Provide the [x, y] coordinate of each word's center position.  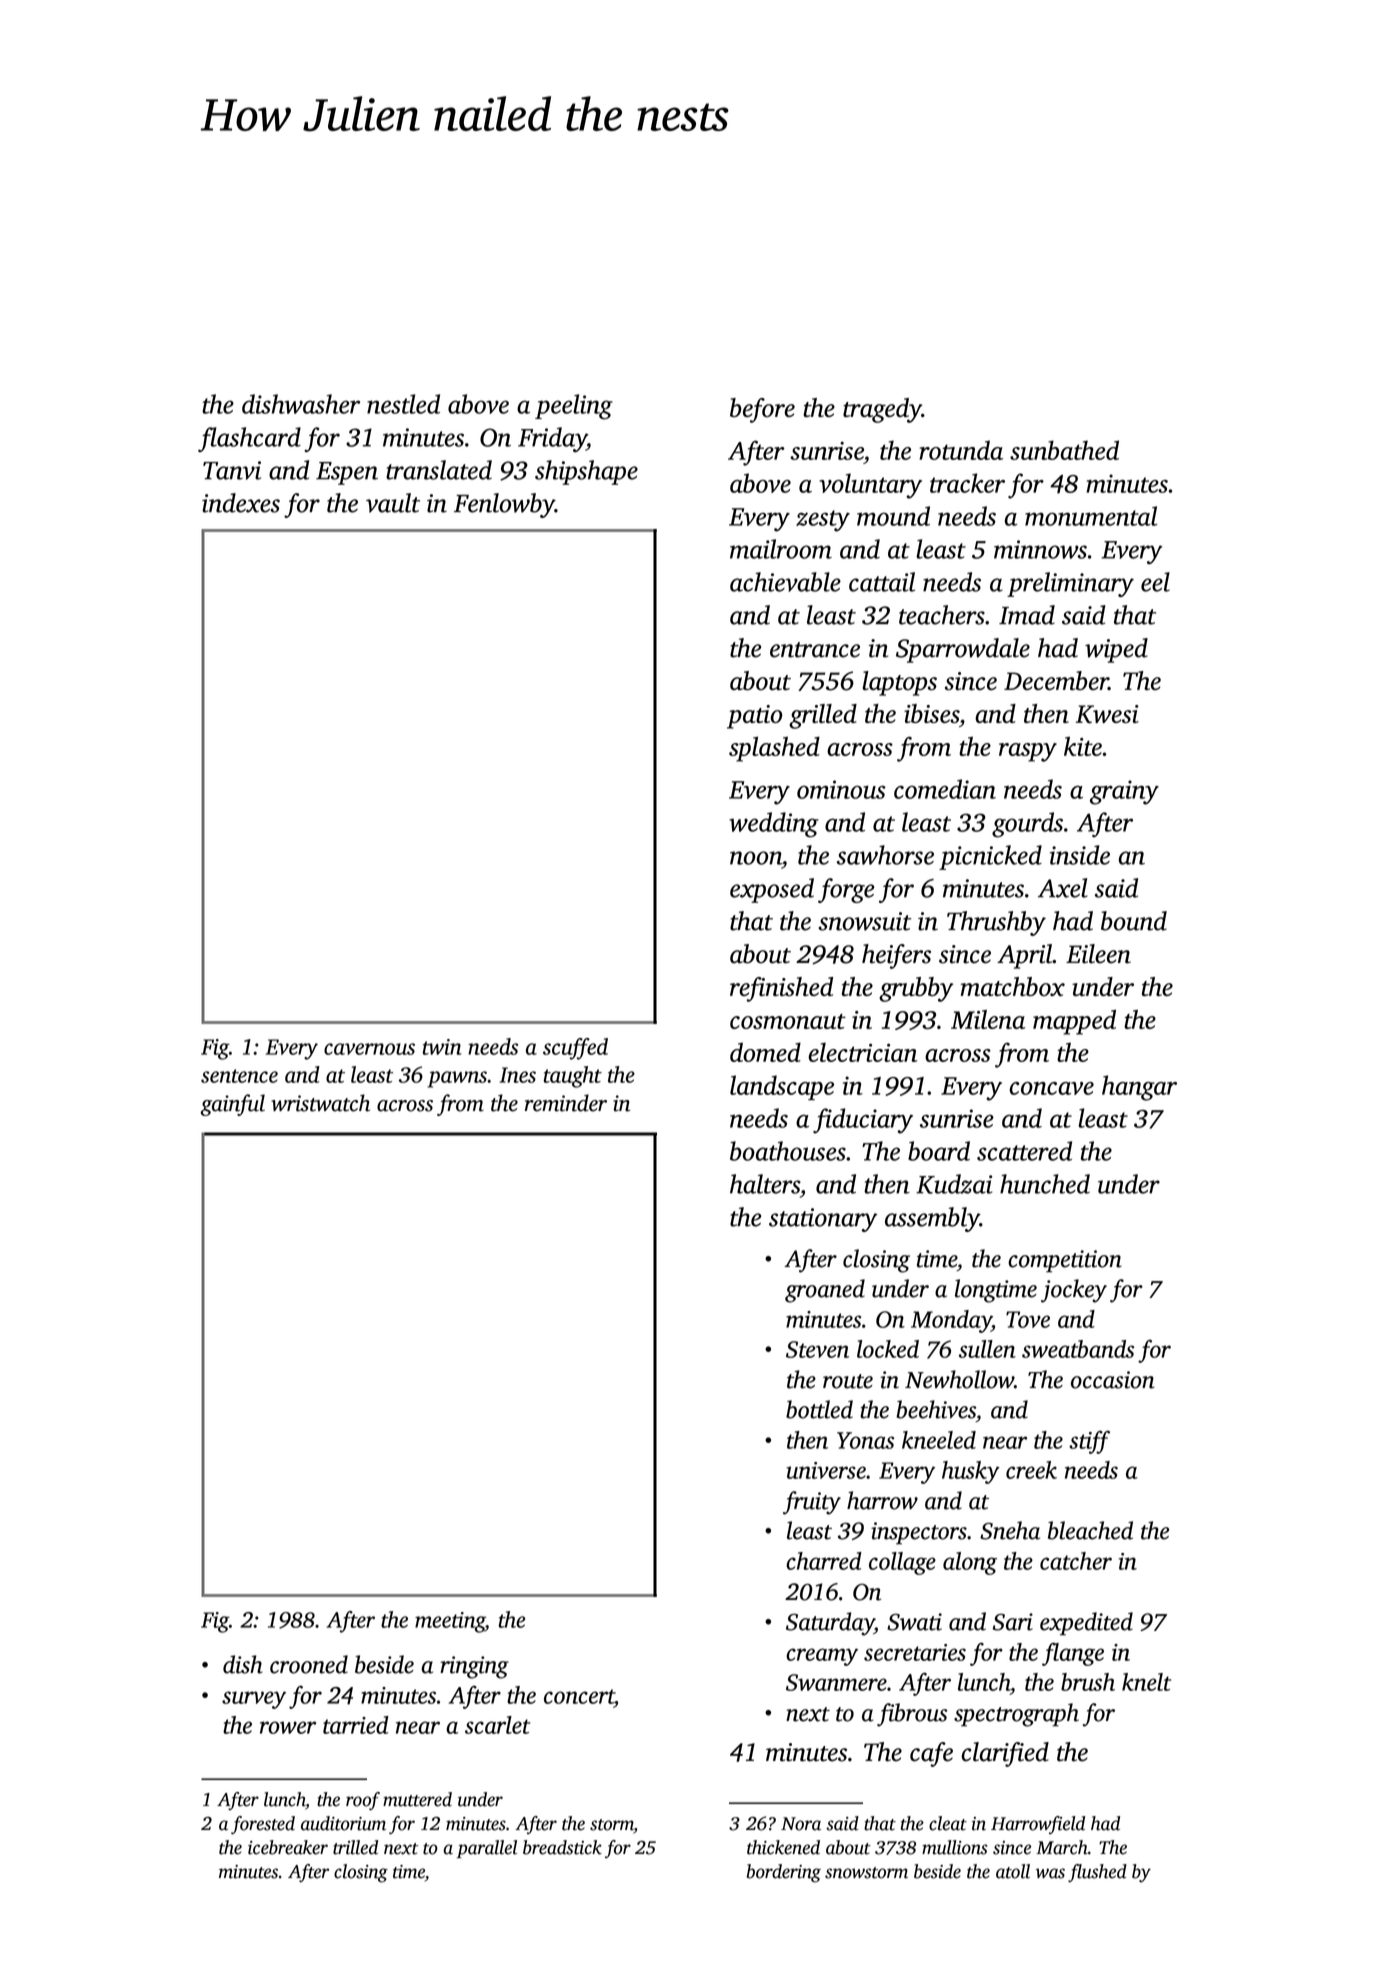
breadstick [562, 1847]
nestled [403, 404]
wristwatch [320, 1103]
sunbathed [1064, 450]
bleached [1090, 1530]
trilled [355, 1847]
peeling [574, 407]
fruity [812, 1503]
